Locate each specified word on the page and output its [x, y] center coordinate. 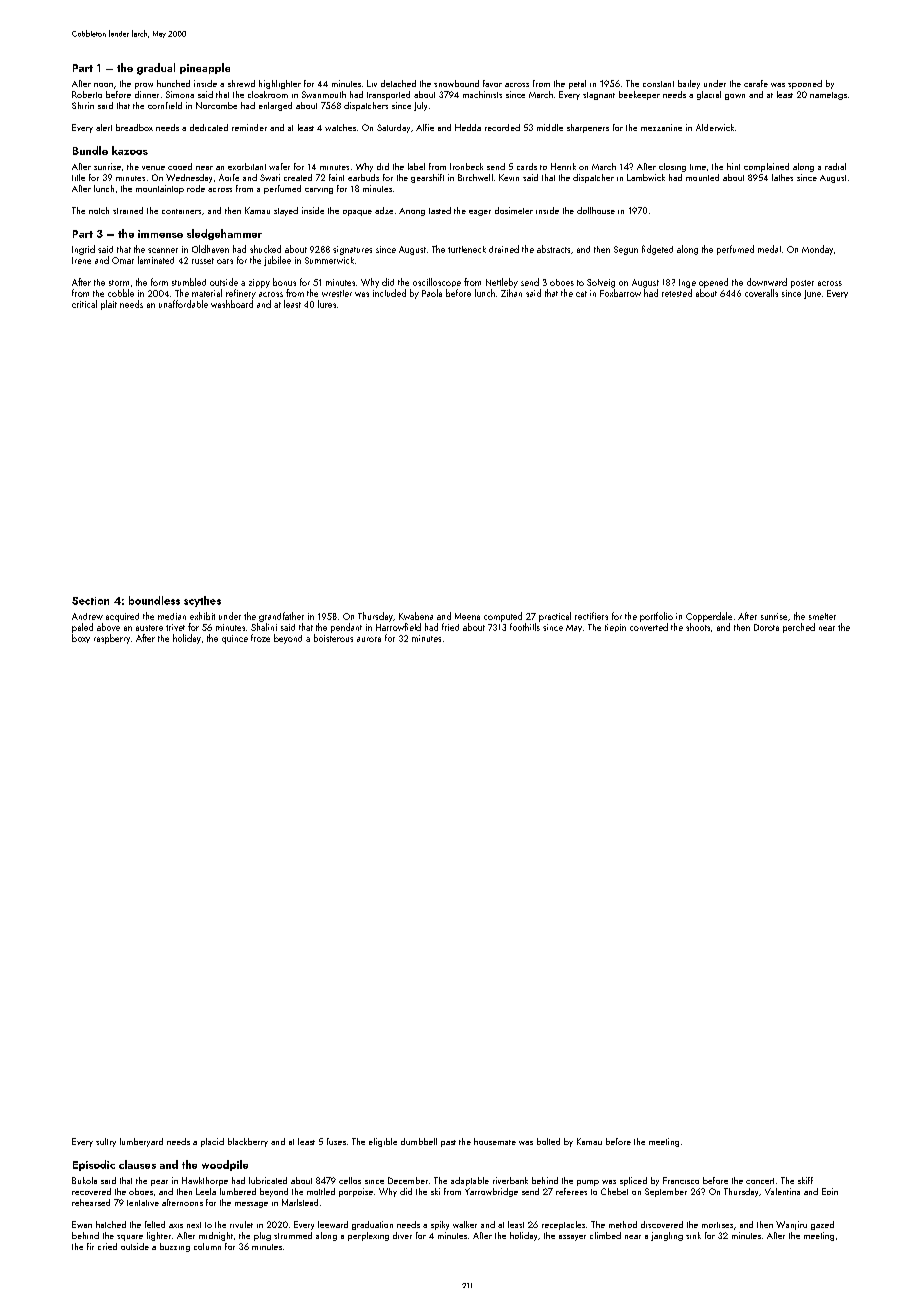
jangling [667, 1236]
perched [799, 628]
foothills [525, 627]
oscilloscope [437, 282]
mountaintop [160, 189]
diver [402, 1235]
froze [260, 638]
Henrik [563, 166]
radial [835, 166]
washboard [232, 304]
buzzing [175, 1247]
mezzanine [661, 127]
